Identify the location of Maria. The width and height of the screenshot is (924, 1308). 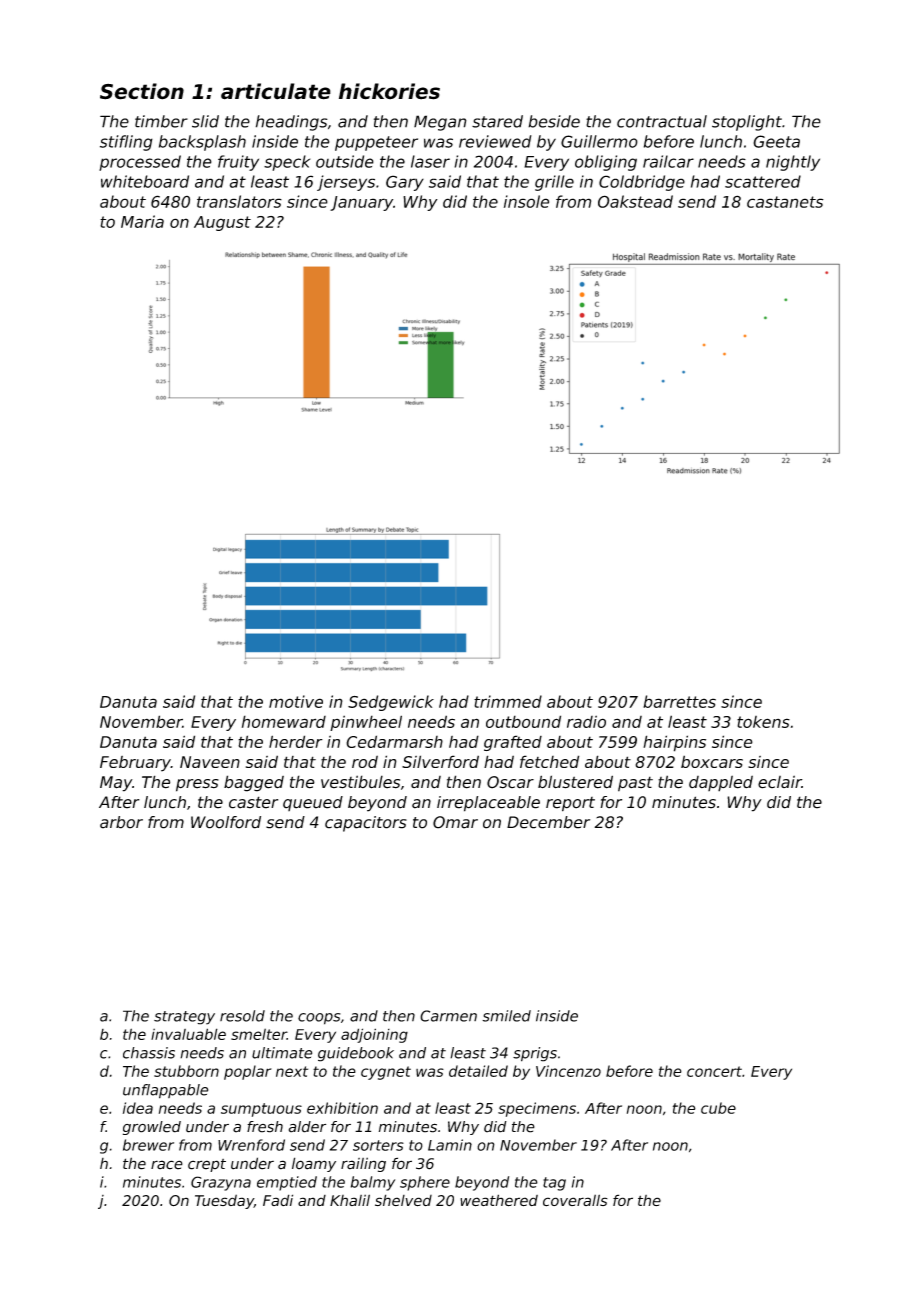
(142, 221).
